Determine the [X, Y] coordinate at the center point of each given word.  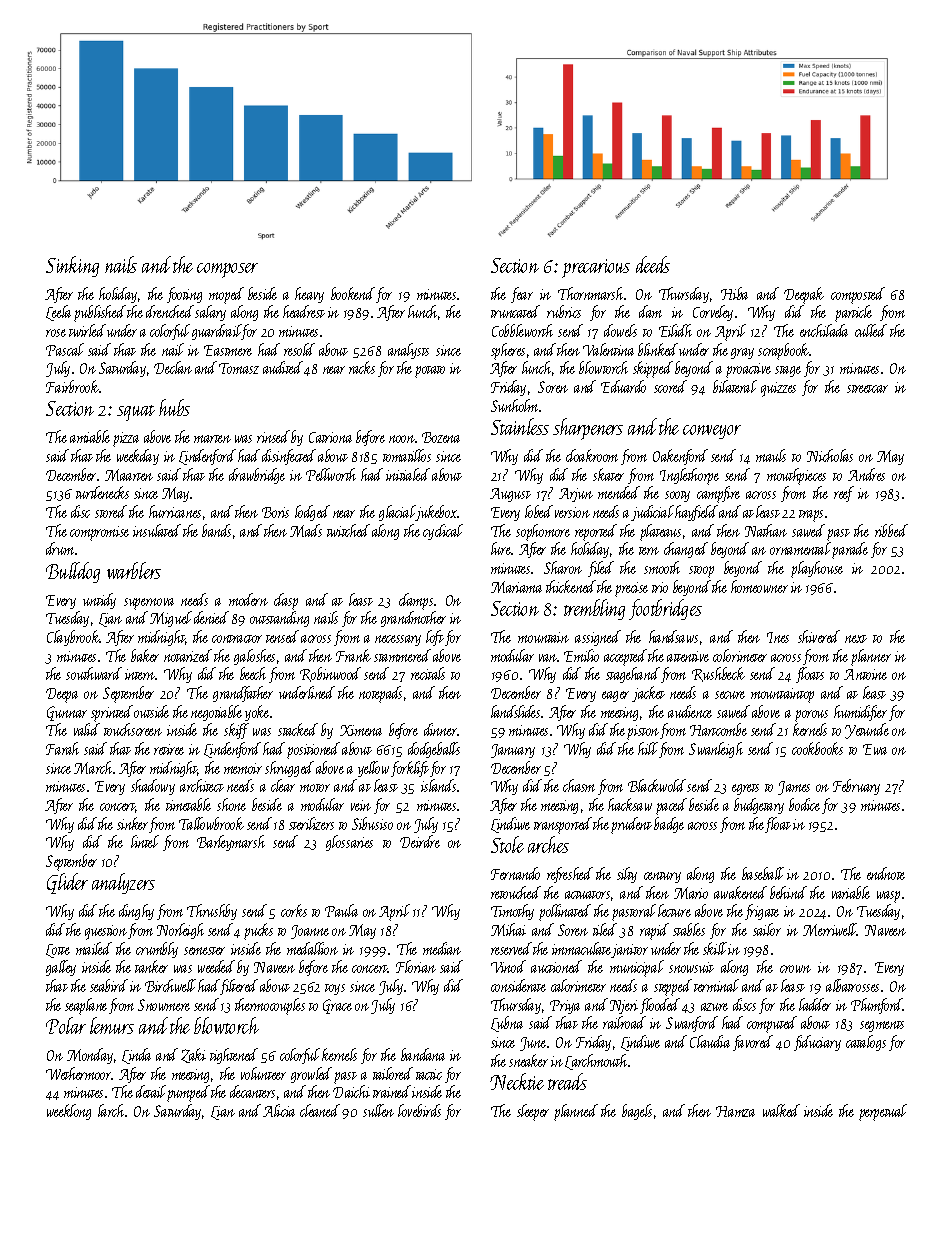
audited [283, 367]
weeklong [69, 1112]
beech [253, 673]
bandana [423, 1054]
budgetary [759, 806]
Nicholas [830, 455]
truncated [515, 311]
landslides [515, 711]
